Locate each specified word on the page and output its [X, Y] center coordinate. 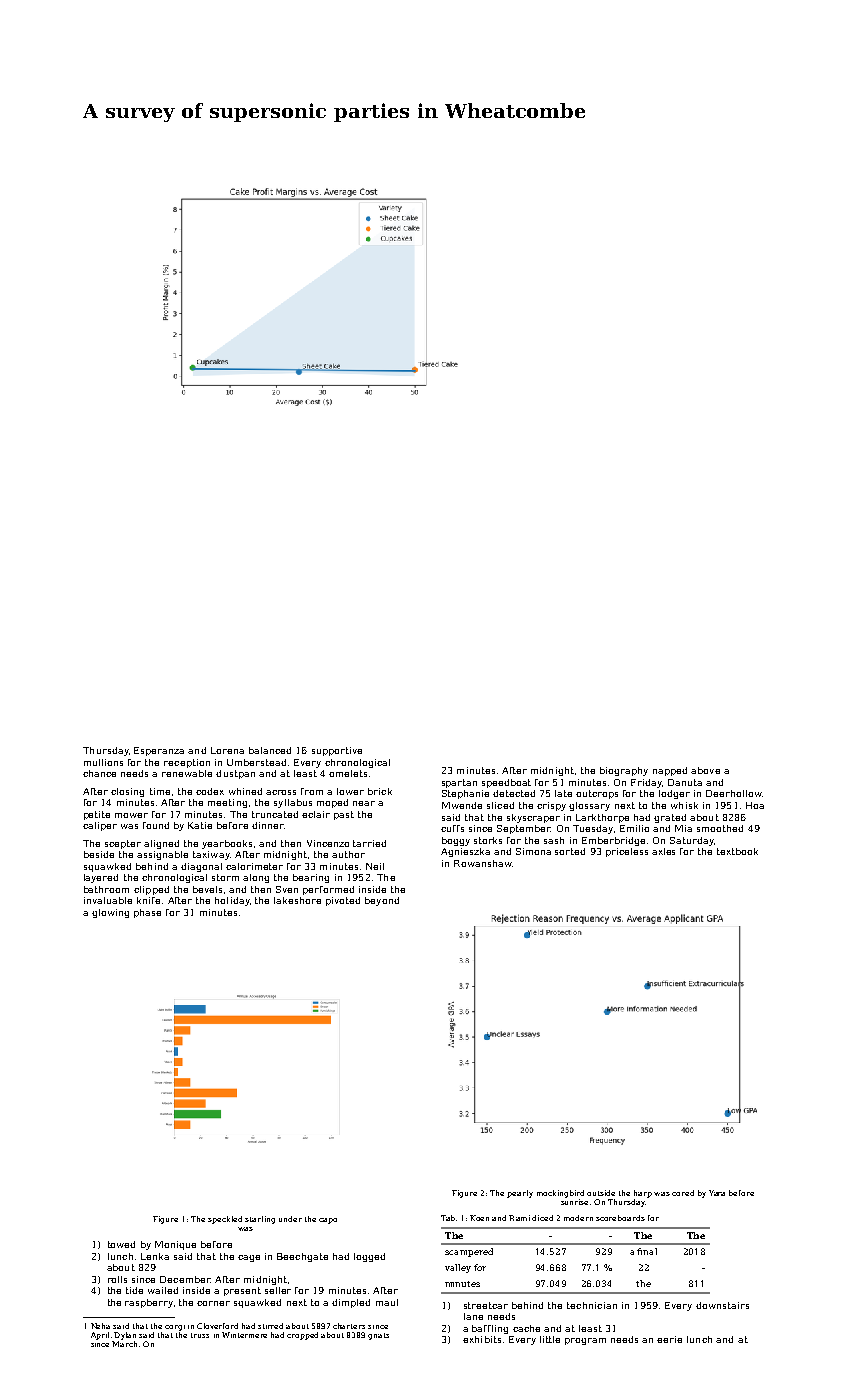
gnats [378, 1336]
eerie [669, 1339]
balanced [270, 750]
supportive [337, 751]
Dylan [125, 1336]
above [705, 770]
